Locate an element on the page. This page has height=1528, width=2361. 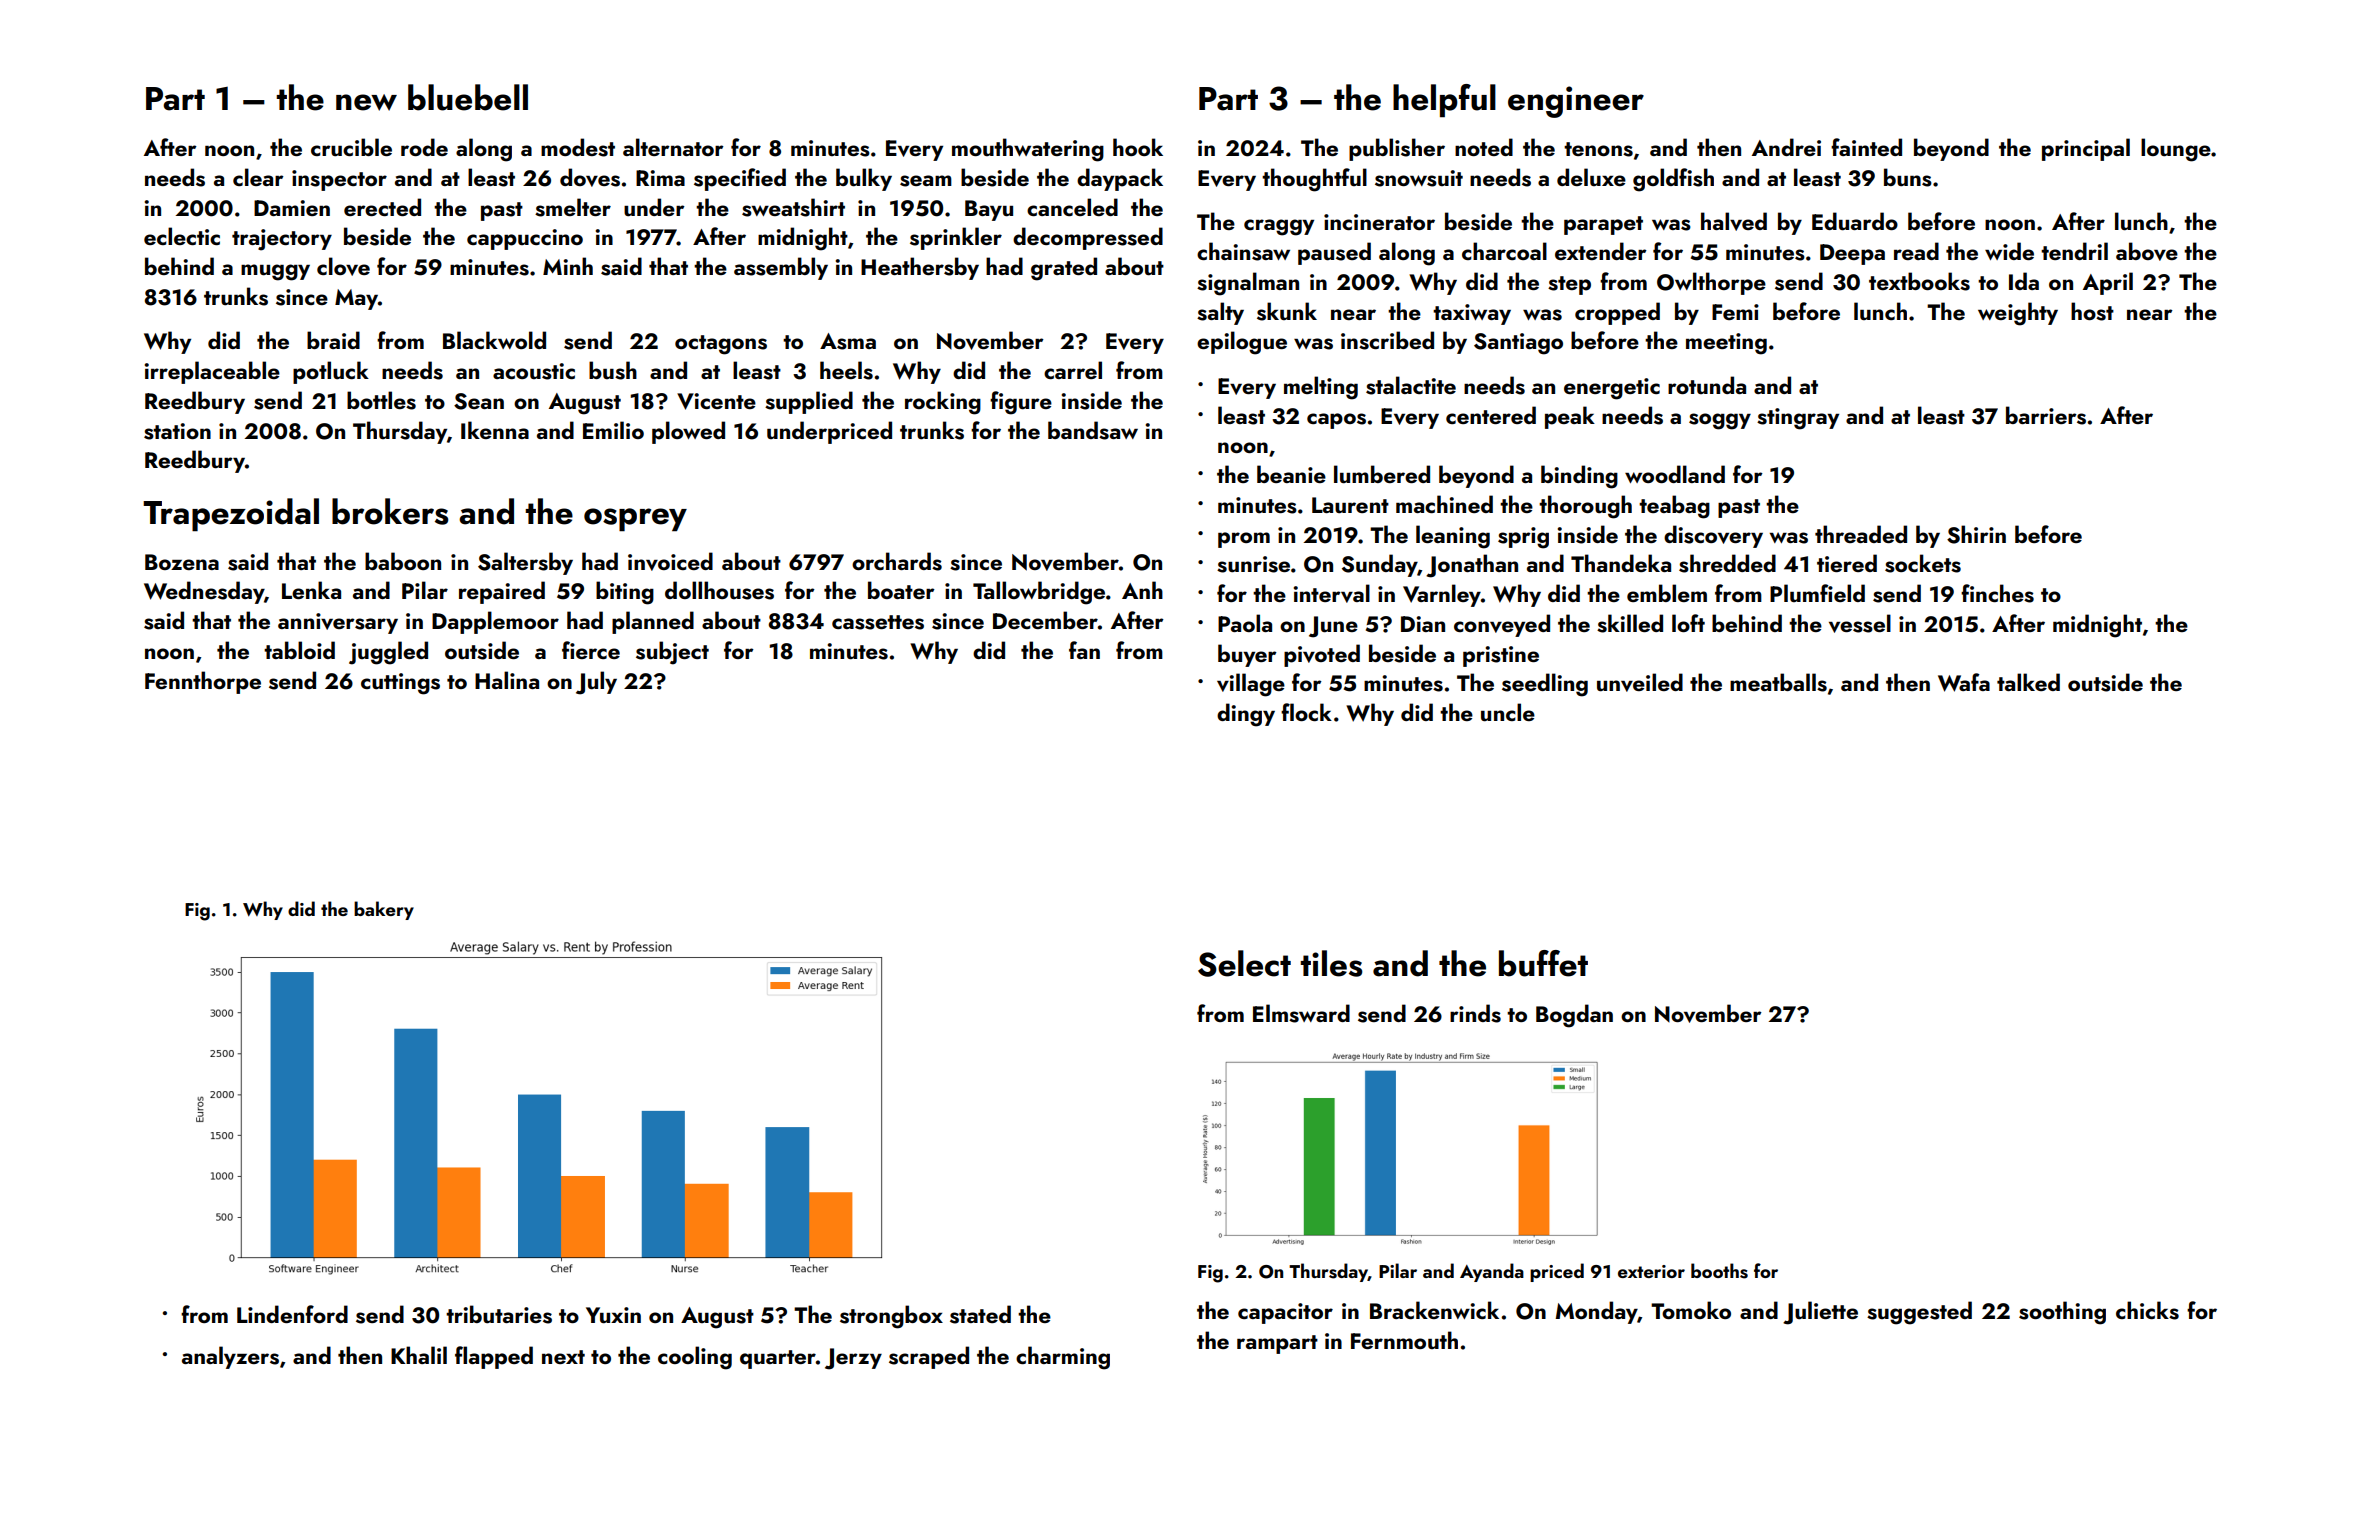
bakery is located at coordinates (384, 910).
